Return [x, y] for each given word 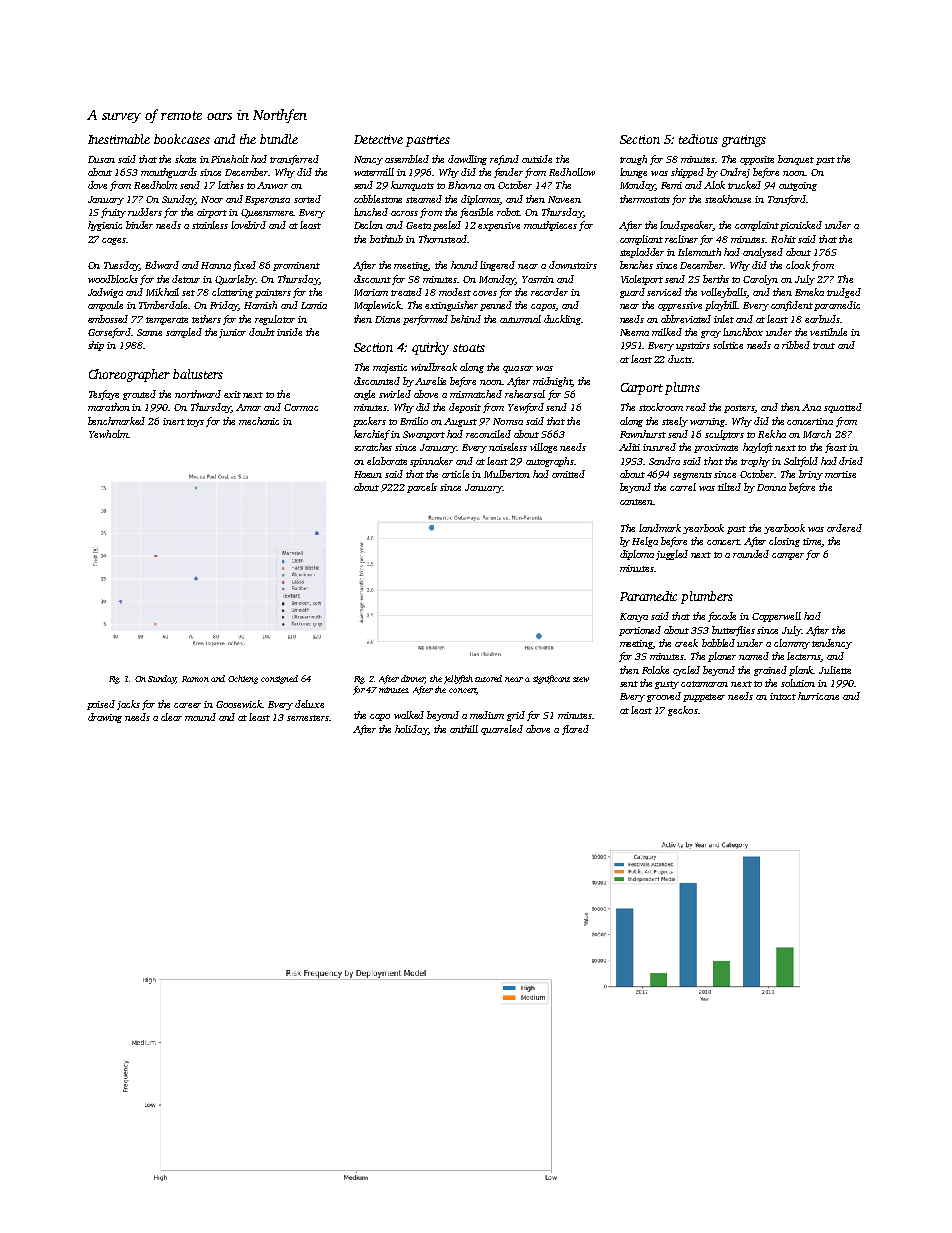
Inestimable [119, 139]
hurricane [818, 696]
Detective [378, 139]
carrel [683, 487]
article [455, 474]
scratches [373, 447]
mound [200, 717]
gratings [744, 141]
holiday [411, 730]
